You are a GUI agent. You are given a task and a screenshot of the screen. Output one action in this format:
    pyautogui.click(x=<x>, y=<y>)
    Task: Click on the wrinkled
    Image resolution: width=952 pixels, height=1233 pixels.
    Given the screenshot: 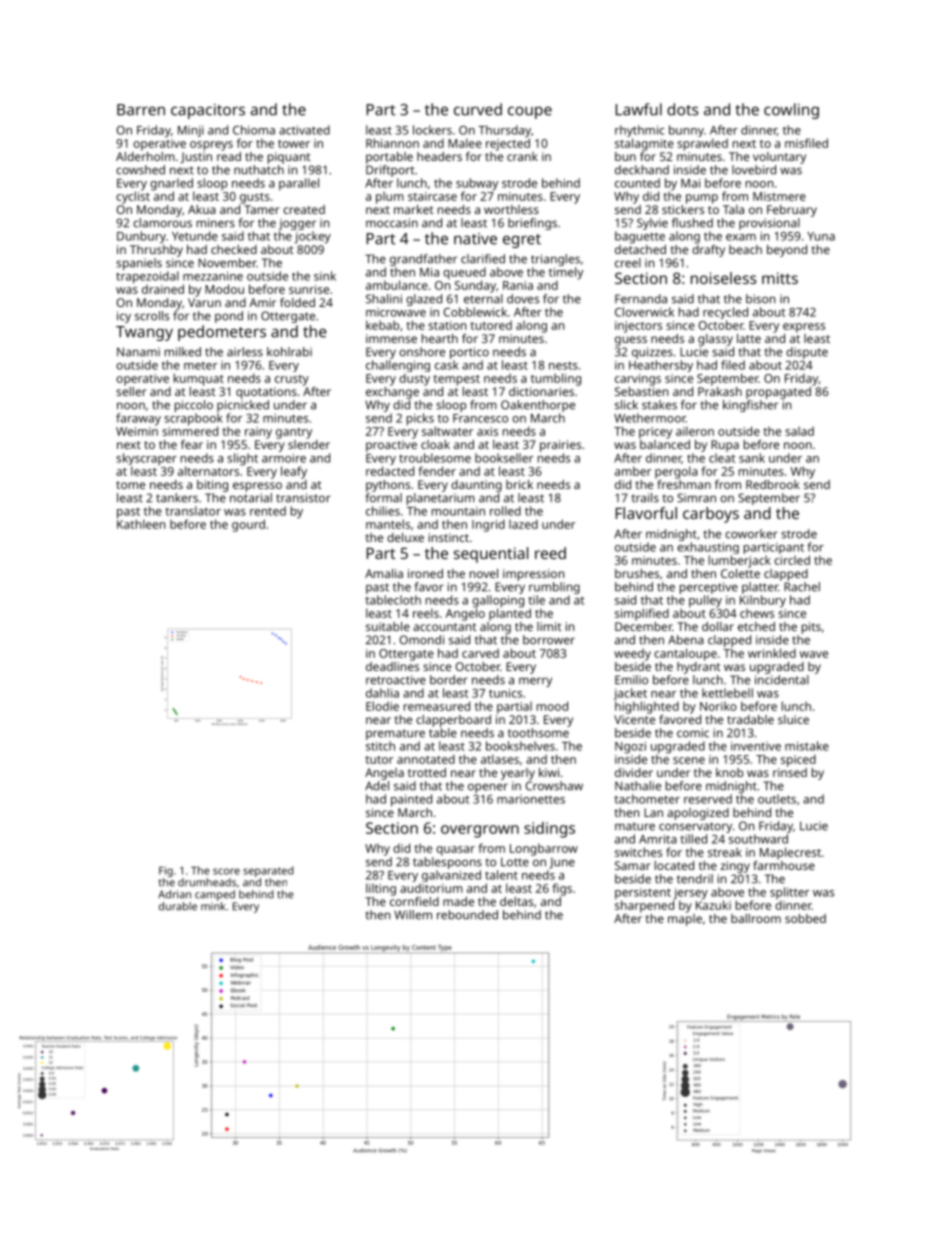 What is the action you would take?
    pyautogui.click(x=772, y=653)
